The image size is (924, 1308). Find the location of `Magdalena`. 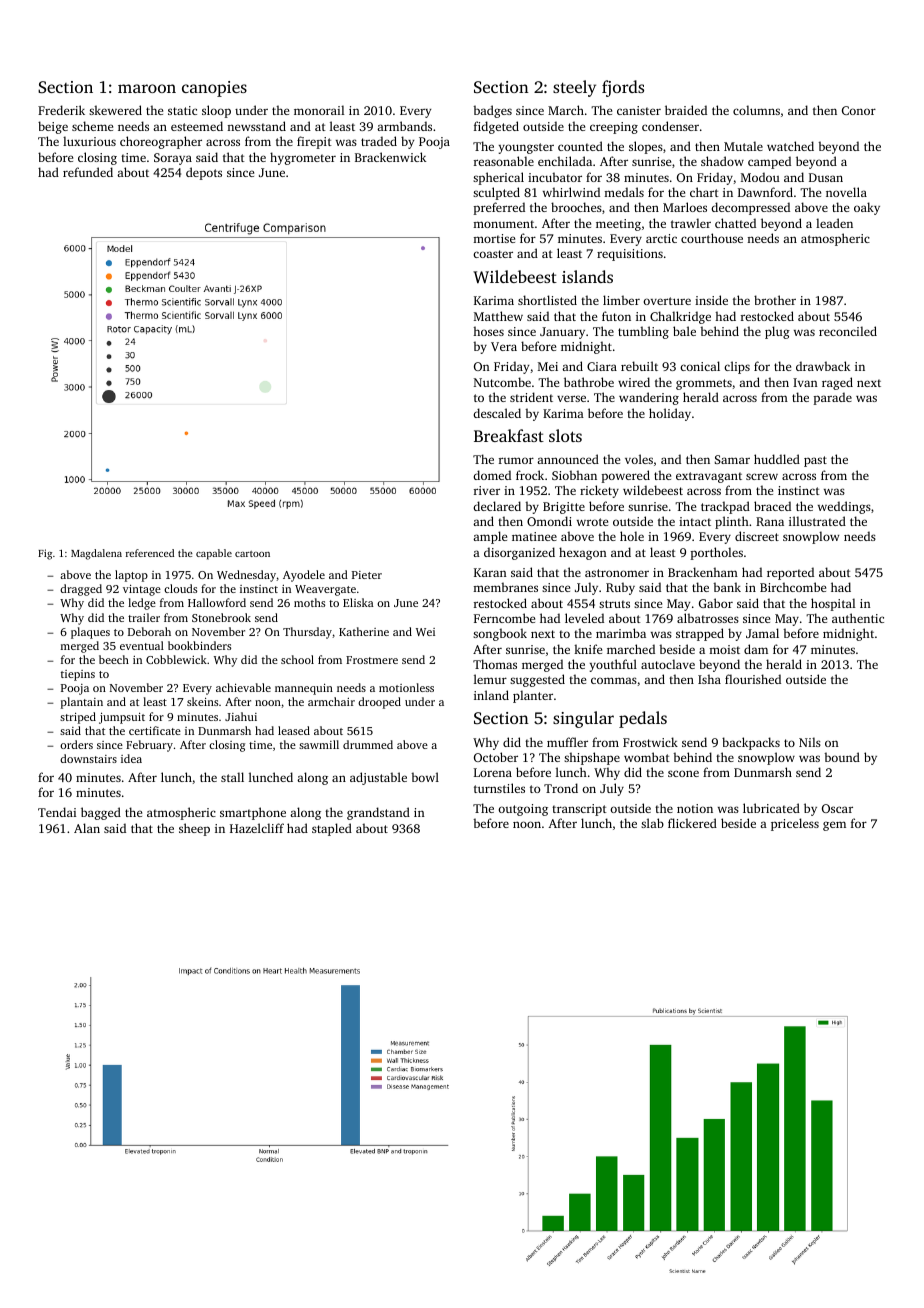

Magdalena is located at coordinates (96, 554).
